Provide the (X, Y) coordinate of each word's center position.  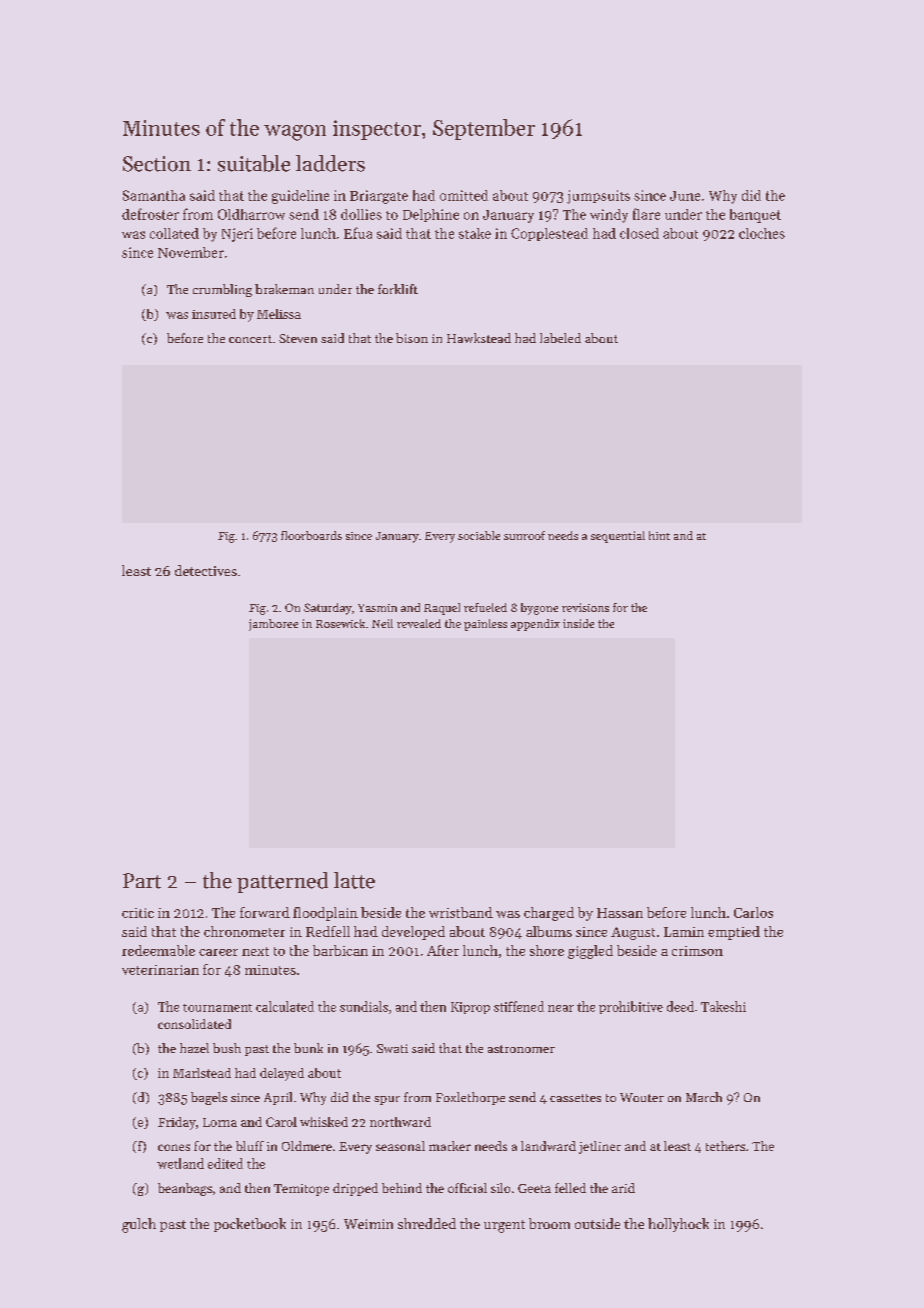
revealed (419, 623)
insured (214, 314)
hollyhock (678, 1225)
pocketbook (250, 1225)
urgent (504, 1226)
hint (659, 535)
